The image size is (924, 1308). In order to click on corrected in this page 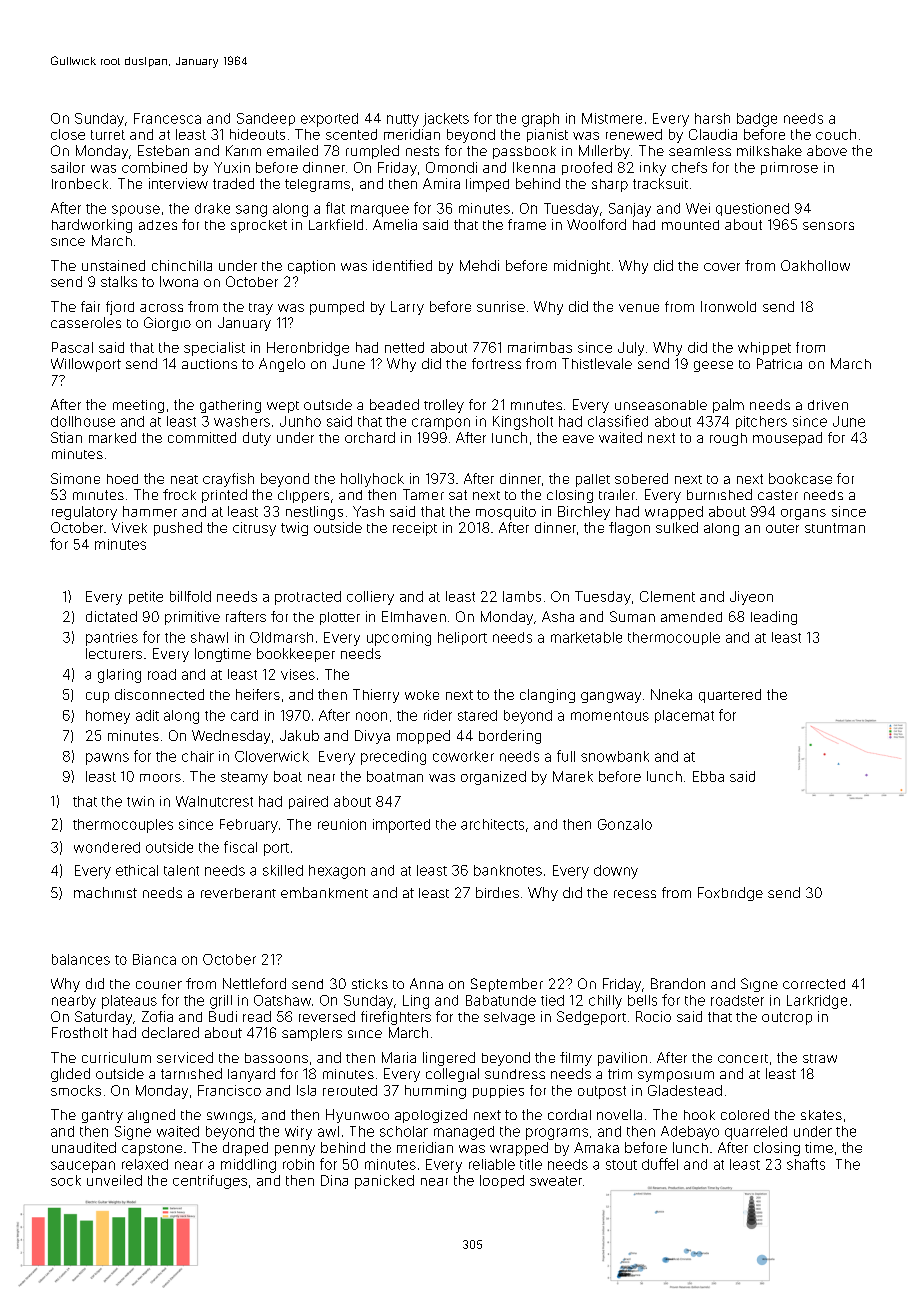, I will do `click(814, 984)`.
